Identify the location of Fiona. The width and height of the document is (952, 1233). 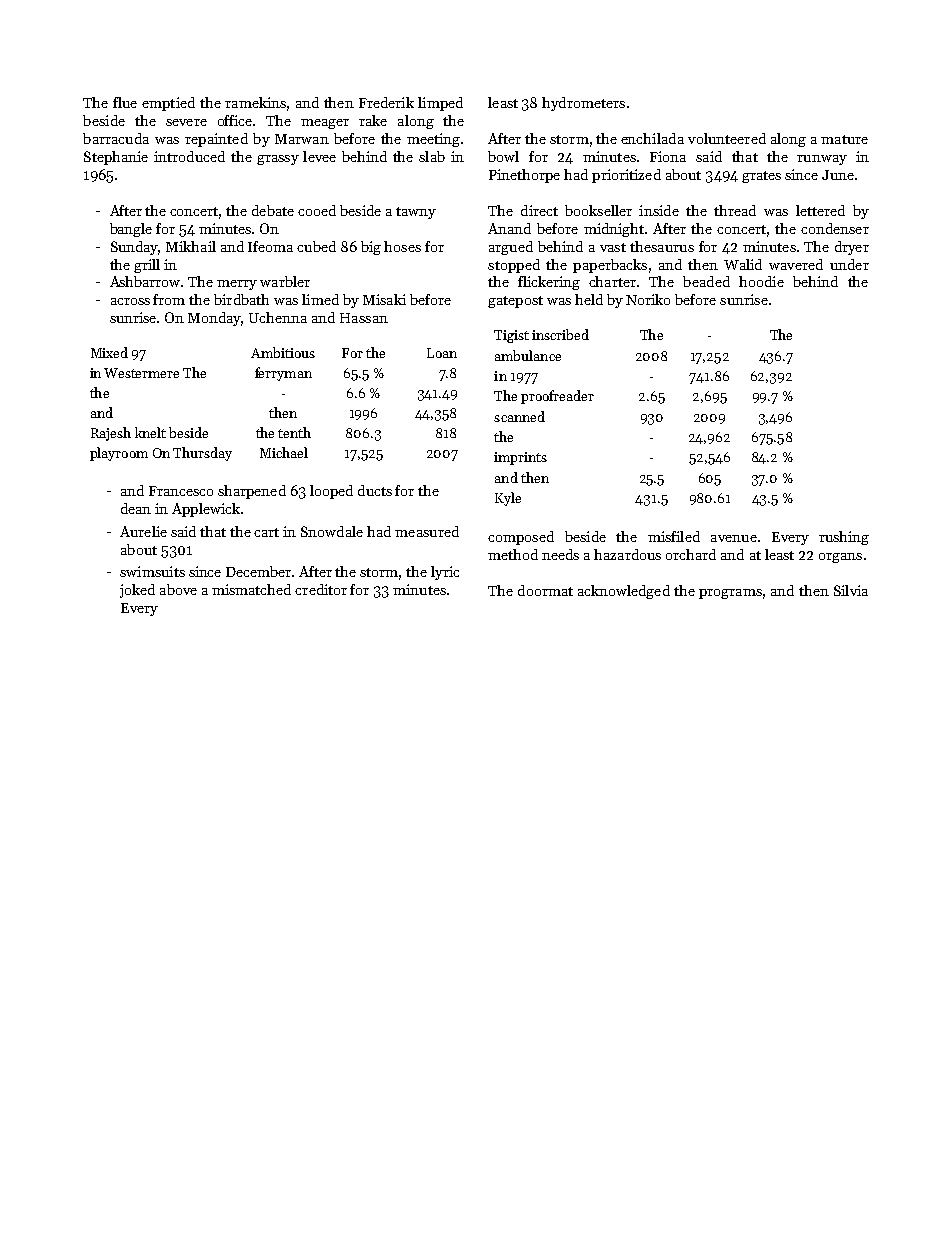
(668, 156).
